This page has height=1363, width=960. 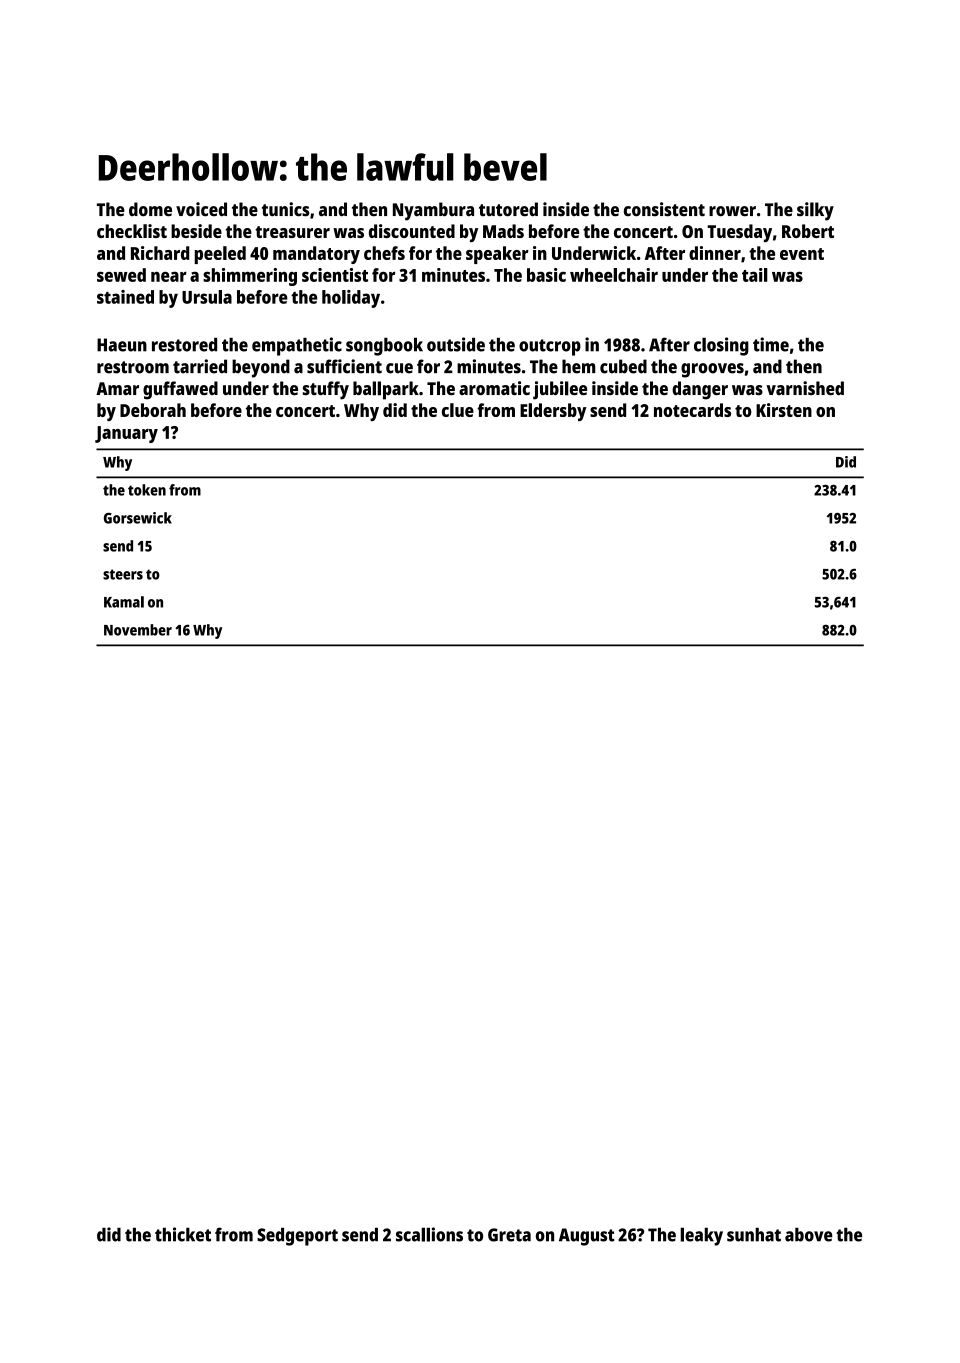 I want to click on consistent, so click(x=664, y=209).
